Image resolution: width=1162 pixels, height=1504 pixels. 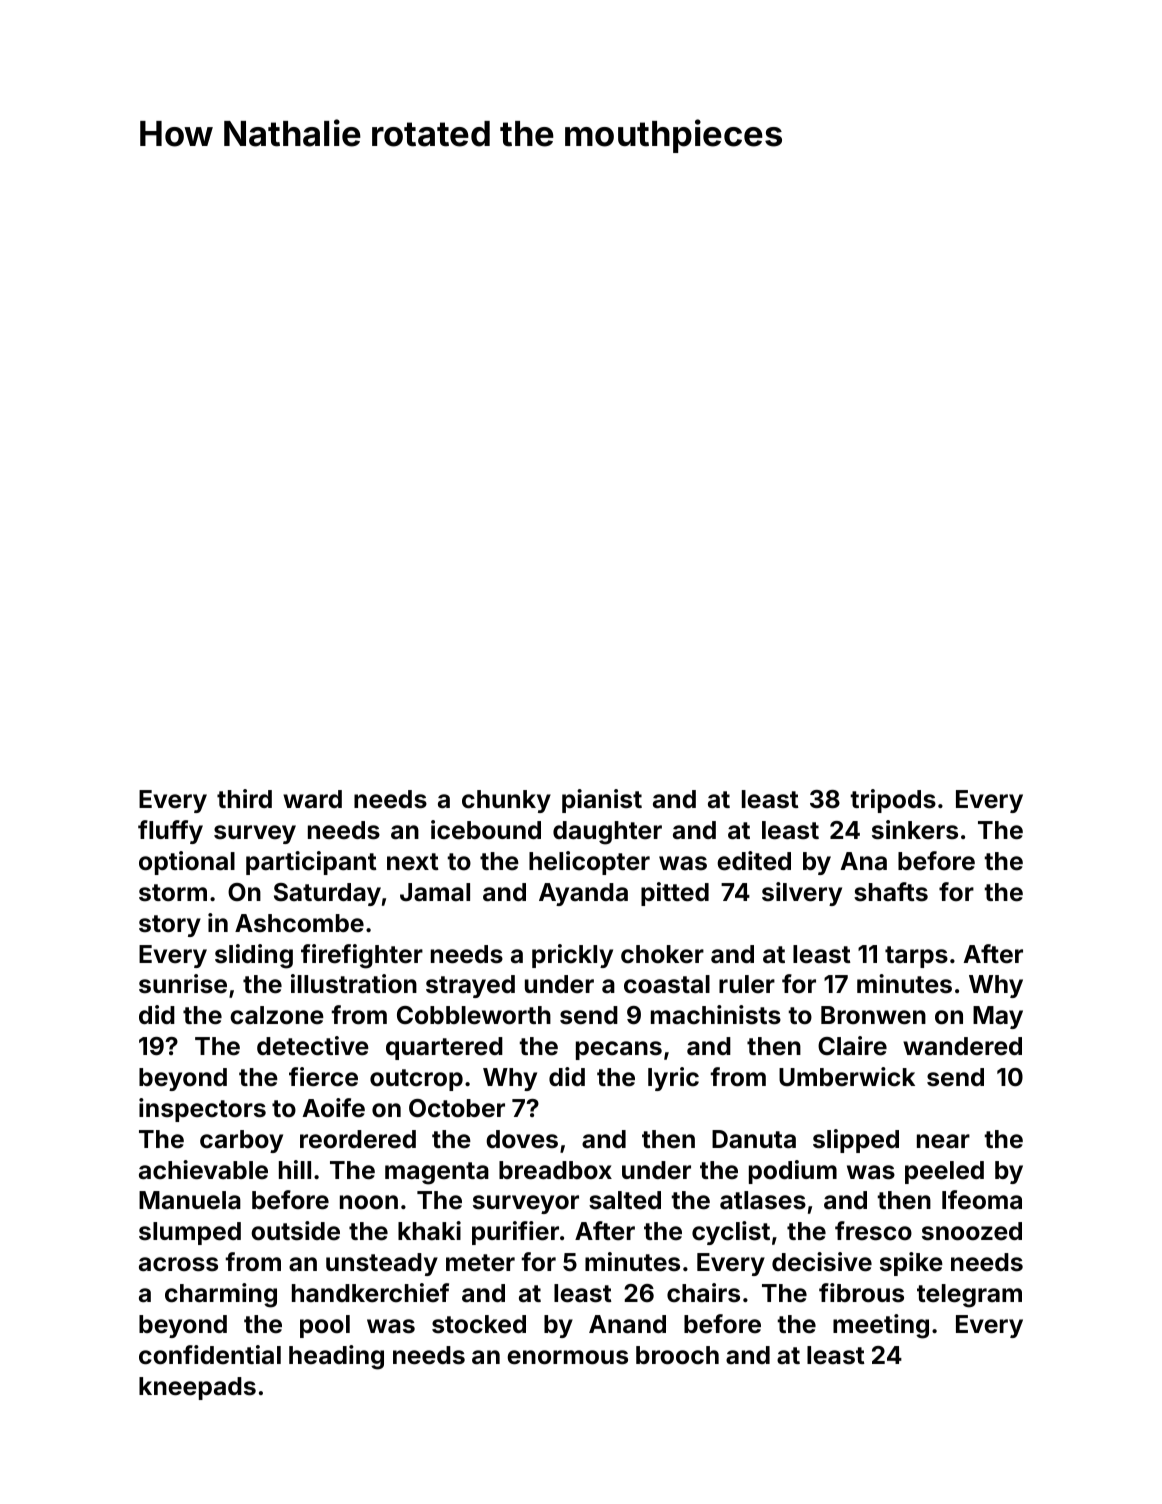 I want to click on Ashcombe, so click(x=299, y=923).
